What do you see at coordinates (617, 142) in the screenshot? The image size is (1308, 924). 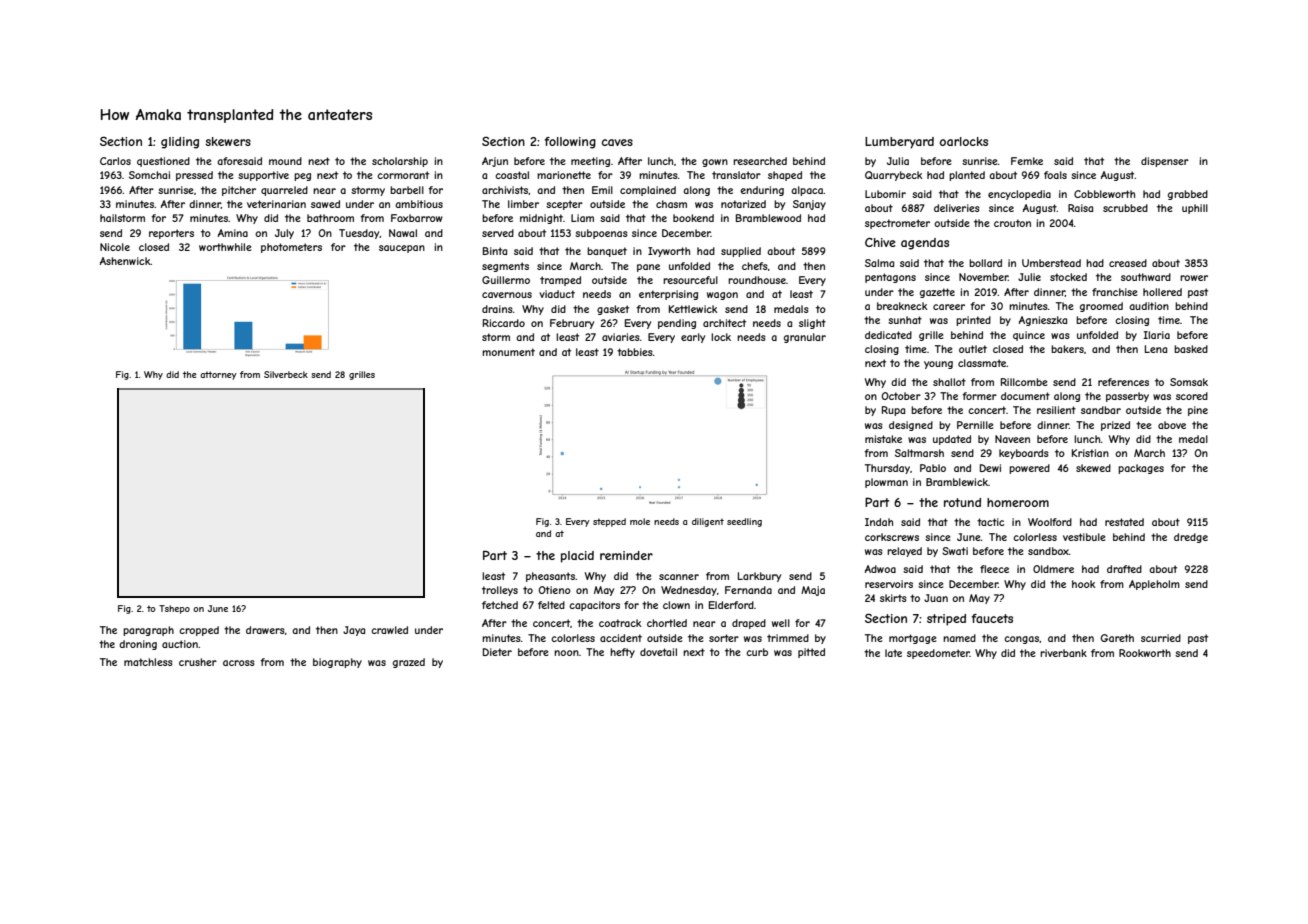 I see `caves` at bounding box center [617, 142].
